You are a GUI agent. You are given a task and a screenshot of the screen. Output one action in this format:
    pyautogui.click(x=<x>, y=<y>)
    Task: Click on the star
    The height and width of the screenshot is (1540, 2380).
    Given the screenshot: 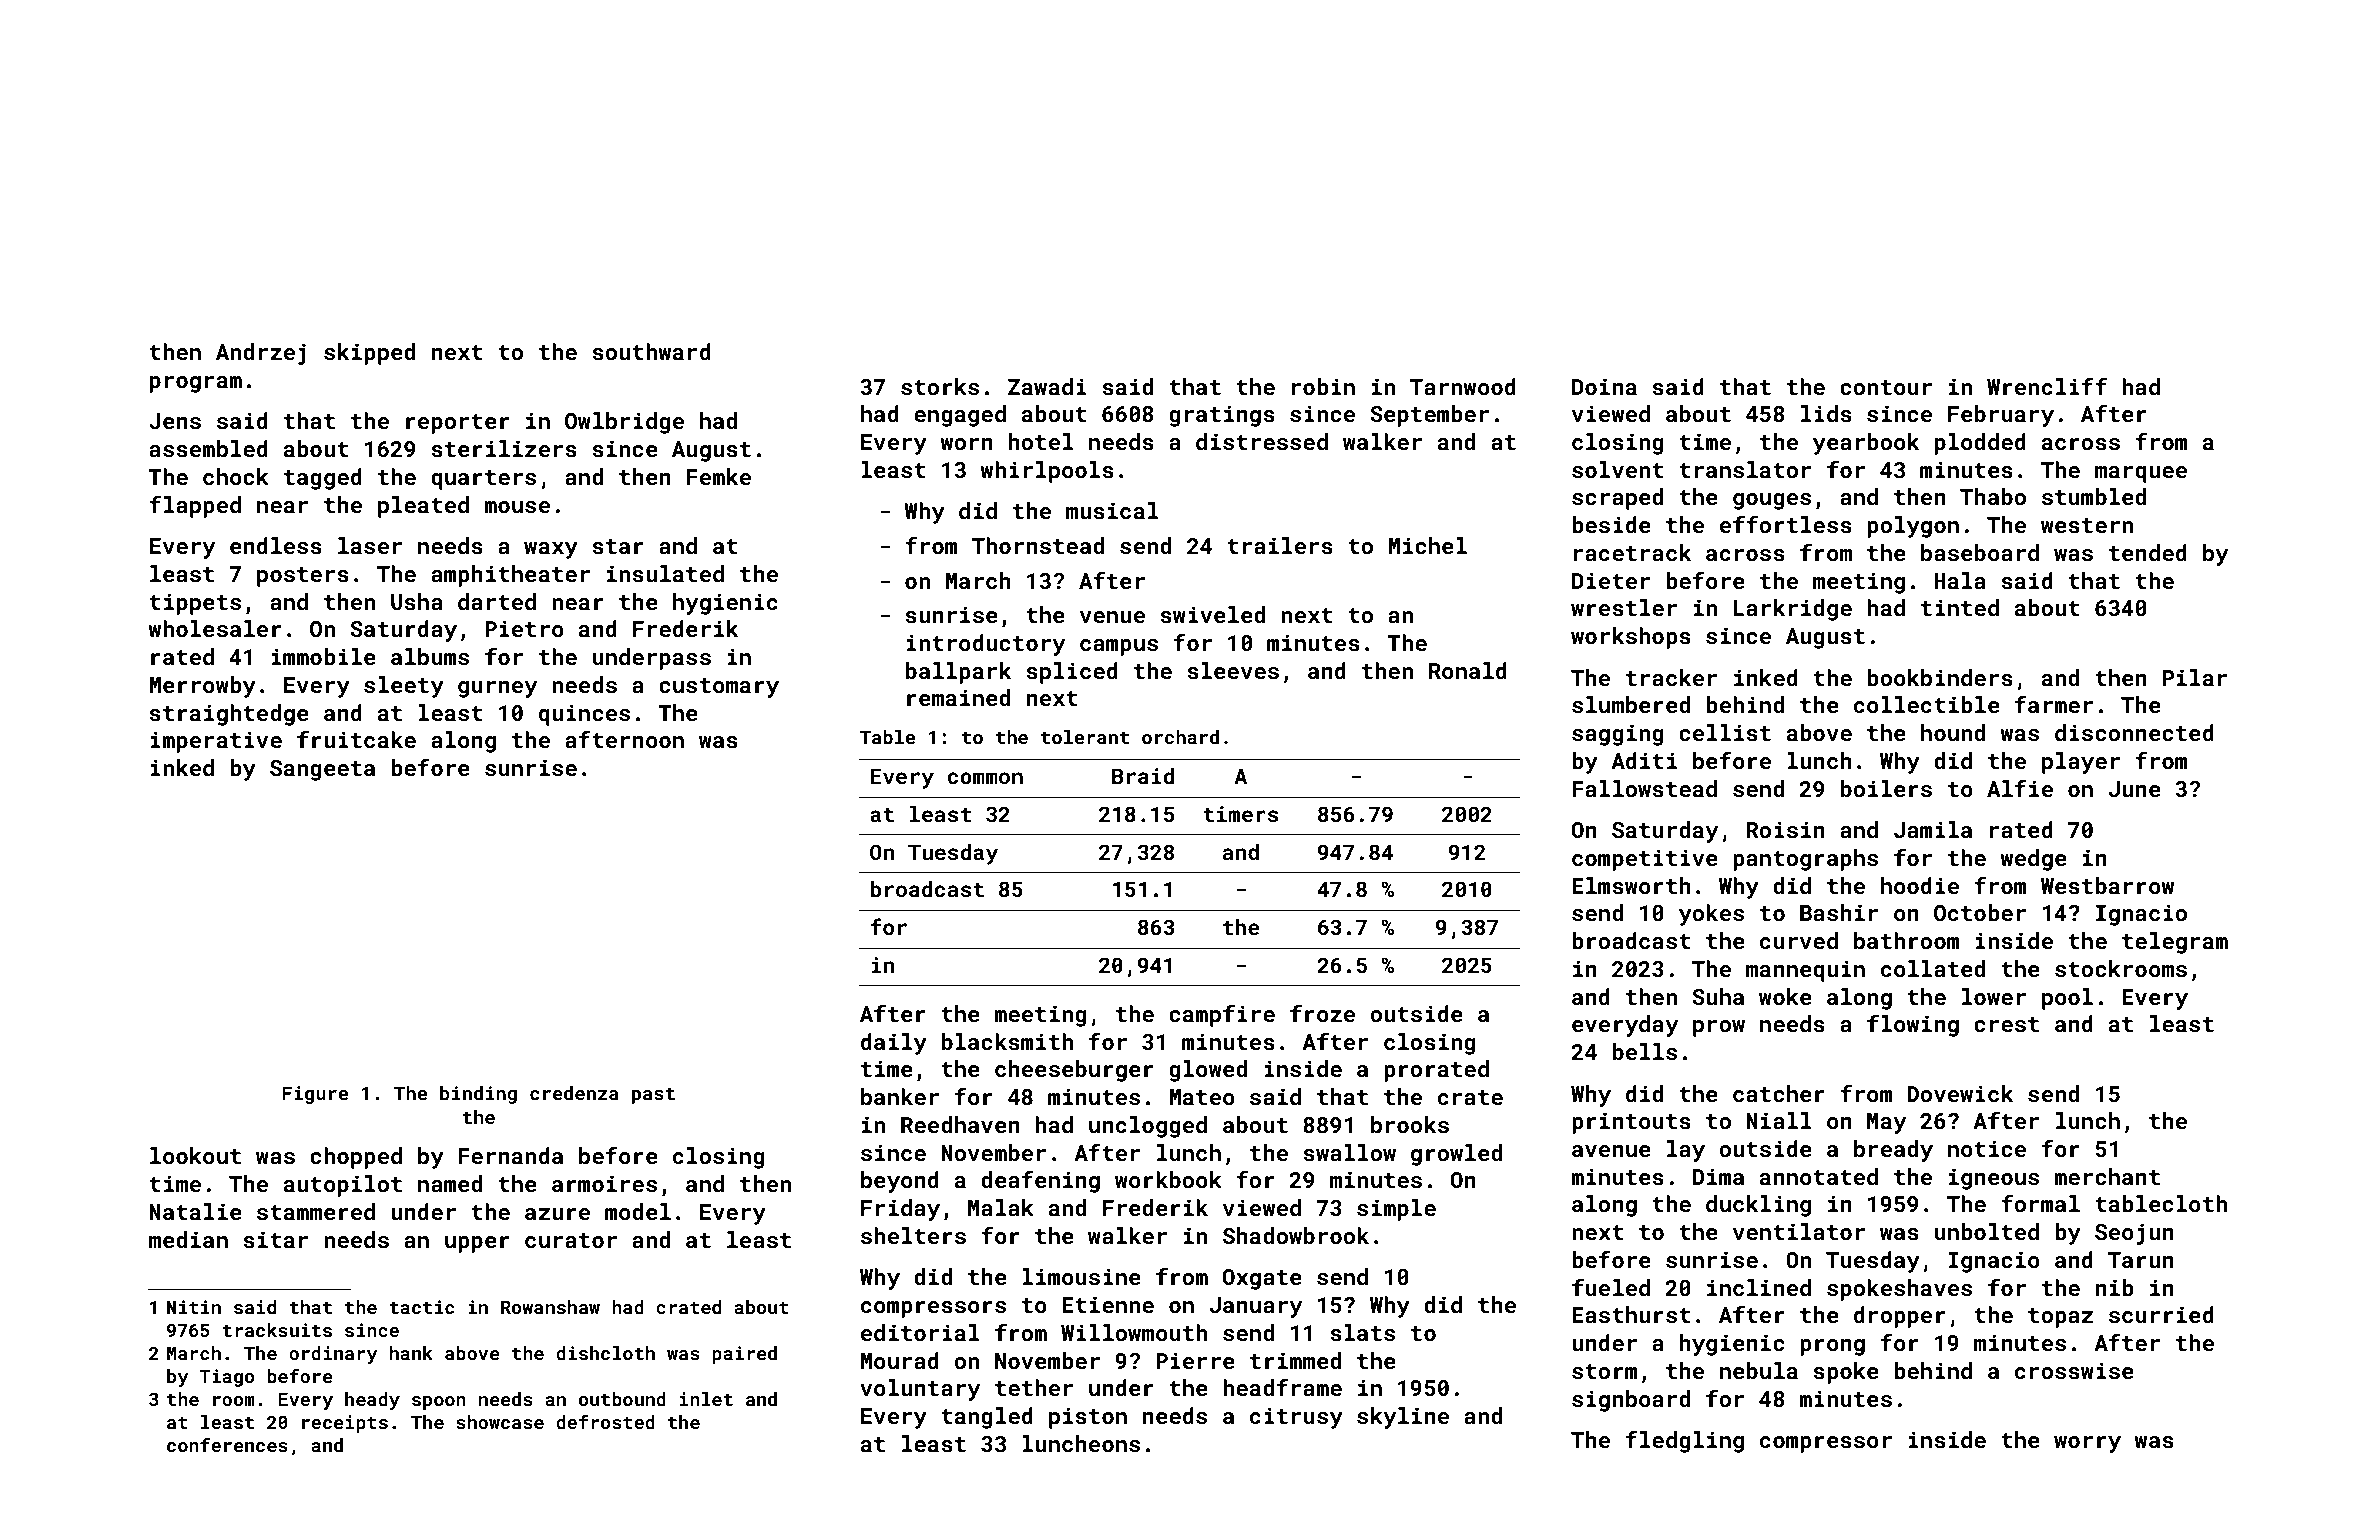 What is the action you would take?
    pyautogui.click(x=618, y=546)
